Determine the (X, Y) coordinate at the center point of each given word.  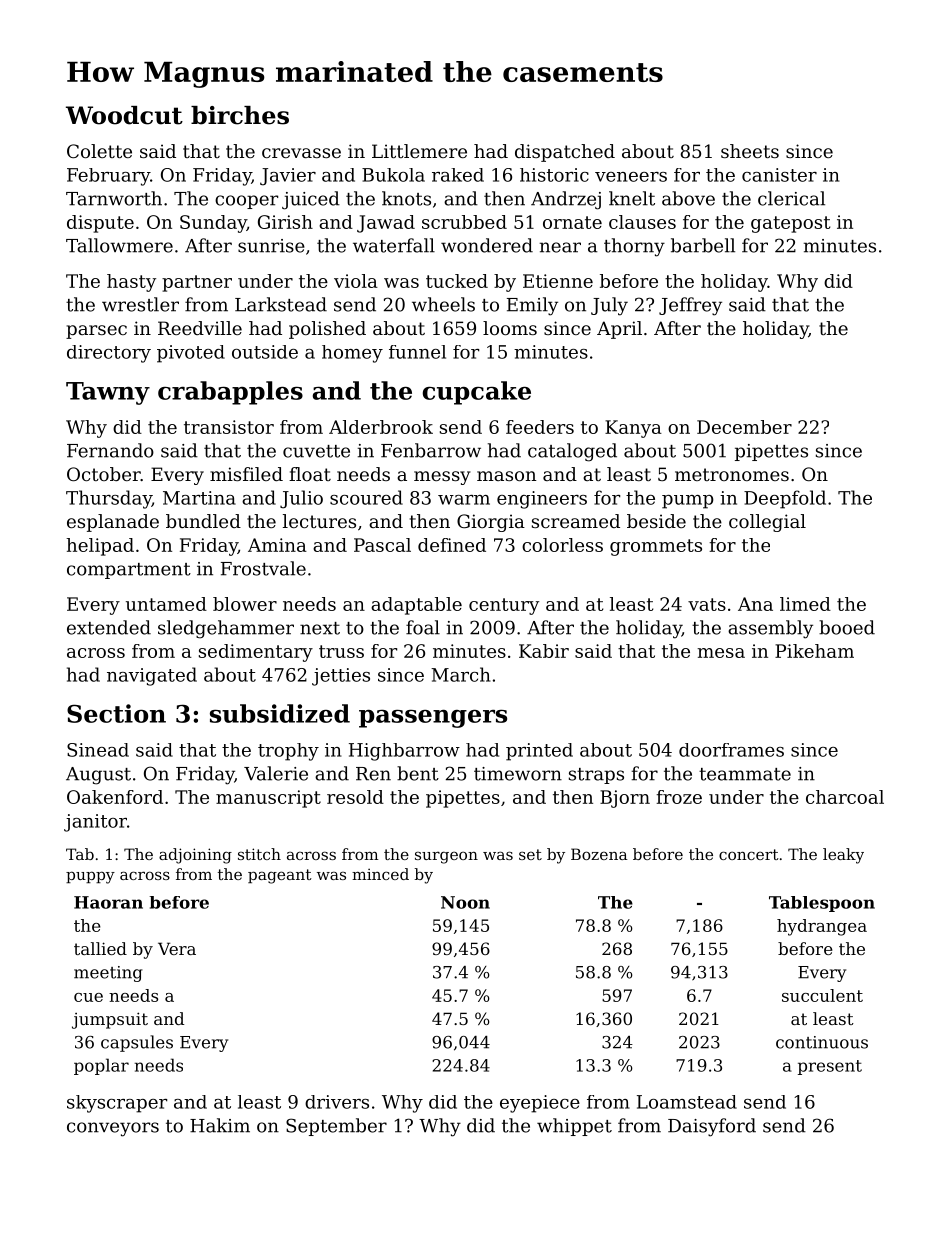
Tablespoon (822, 904)
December (744, 427)
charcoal (845, 797)
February (108, 177)
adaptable (416, 606)
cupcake (477, 393)
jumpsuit (110, 1020)
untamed (166, 604)
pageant (280, 876)
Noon (465, 902)
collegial (767, 523)
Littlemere (419, 151)
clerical (791, 198)
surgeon (446, 857)
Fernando (110, 450)
